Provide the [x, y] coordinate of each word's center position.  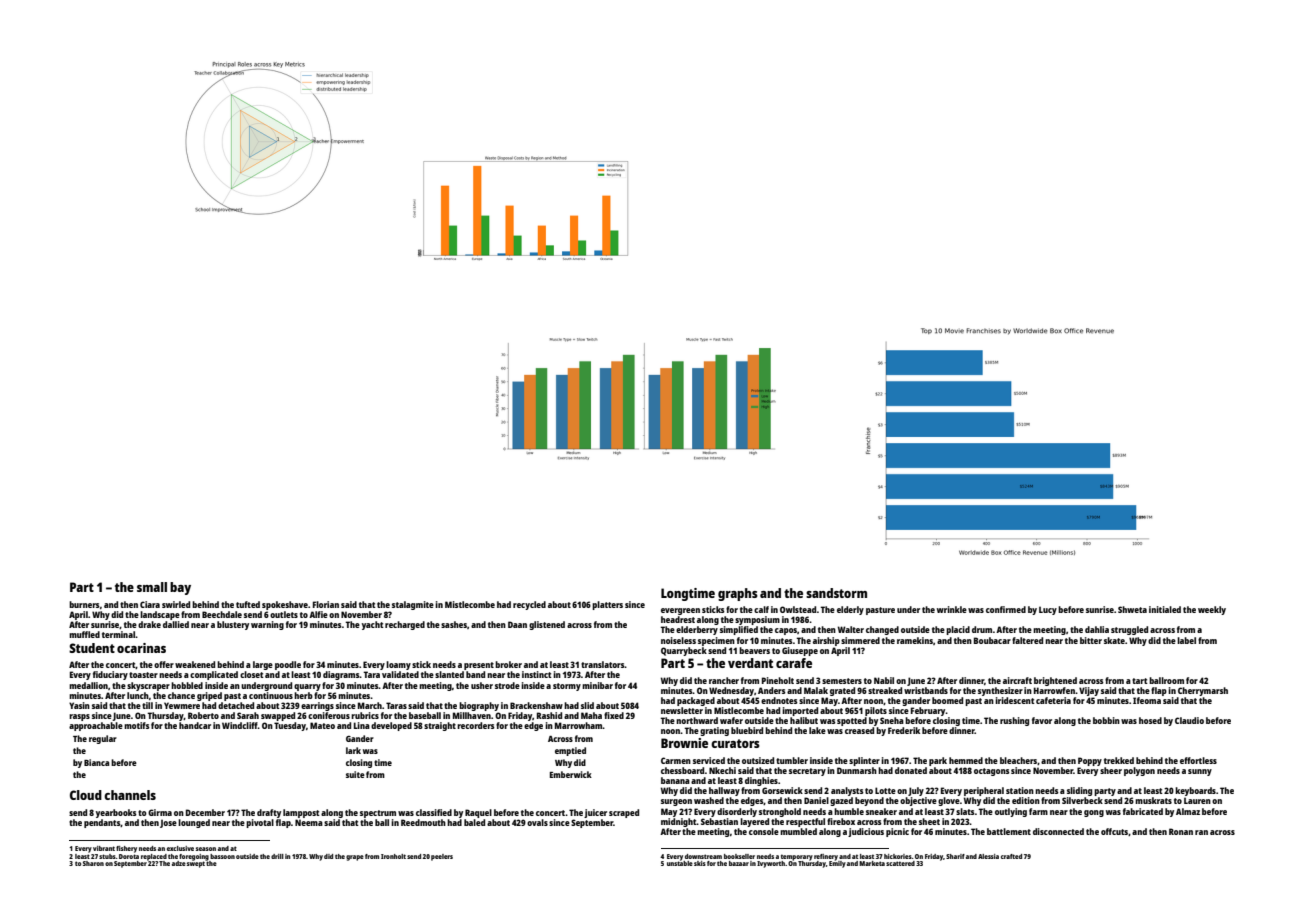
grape [355, 858]
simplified [739, 630]
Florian [326, 604]
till [147, 705]
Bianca [96, 762]
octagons [992, 772]
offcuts [1114, 831]
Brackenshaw [536, 705]
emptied [570, 751]
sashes [454, 624]
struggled [1129, 630]
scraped [624, 813]
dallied [176, 624]
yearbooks [116, 813]
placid [958, 630]
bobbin [1106, 720]
